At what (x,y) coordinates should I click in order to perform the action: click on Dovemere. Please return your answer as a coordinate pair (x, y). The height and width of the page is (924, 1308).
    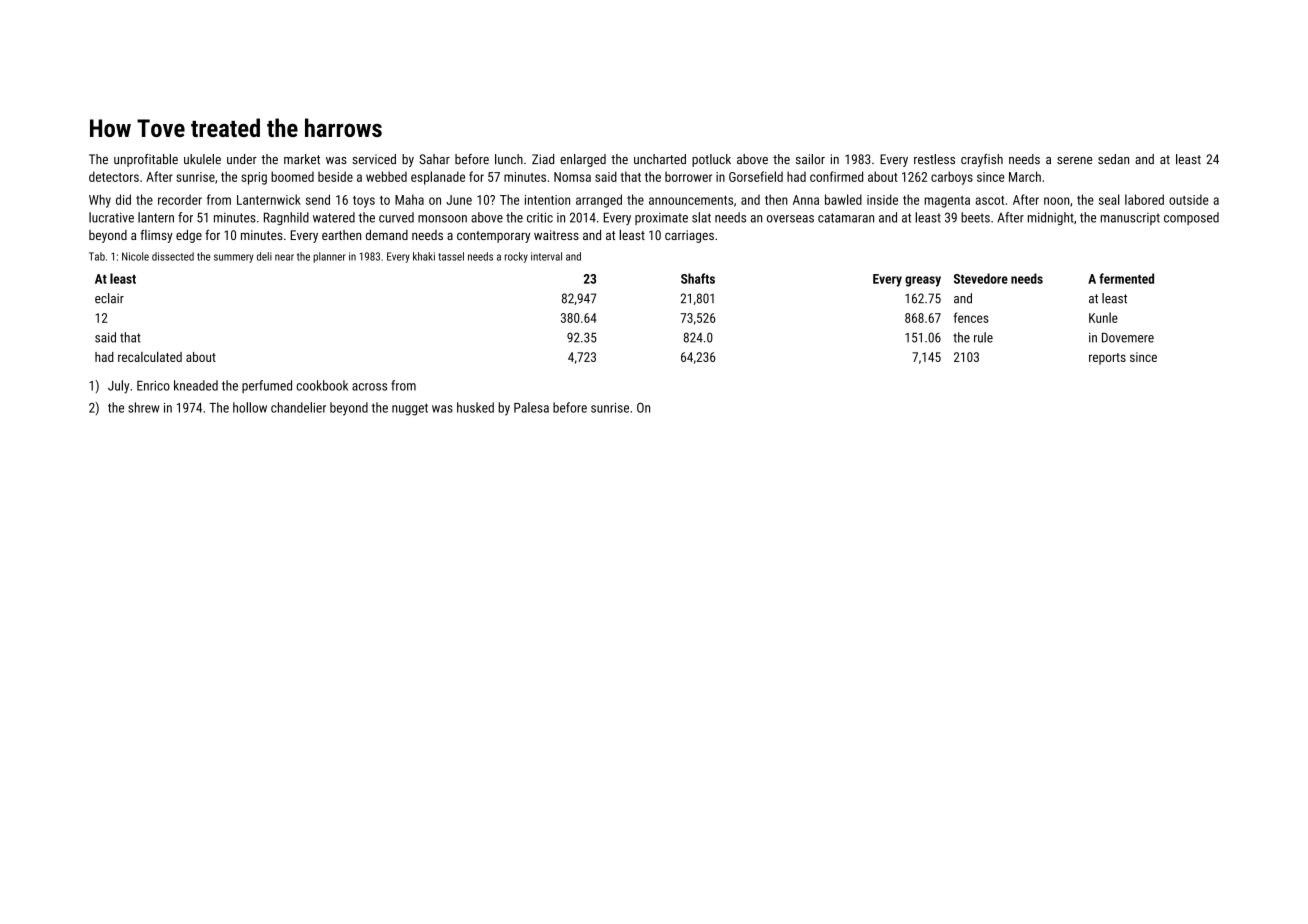
    Looking at the image, I should click on (1128, 338).
